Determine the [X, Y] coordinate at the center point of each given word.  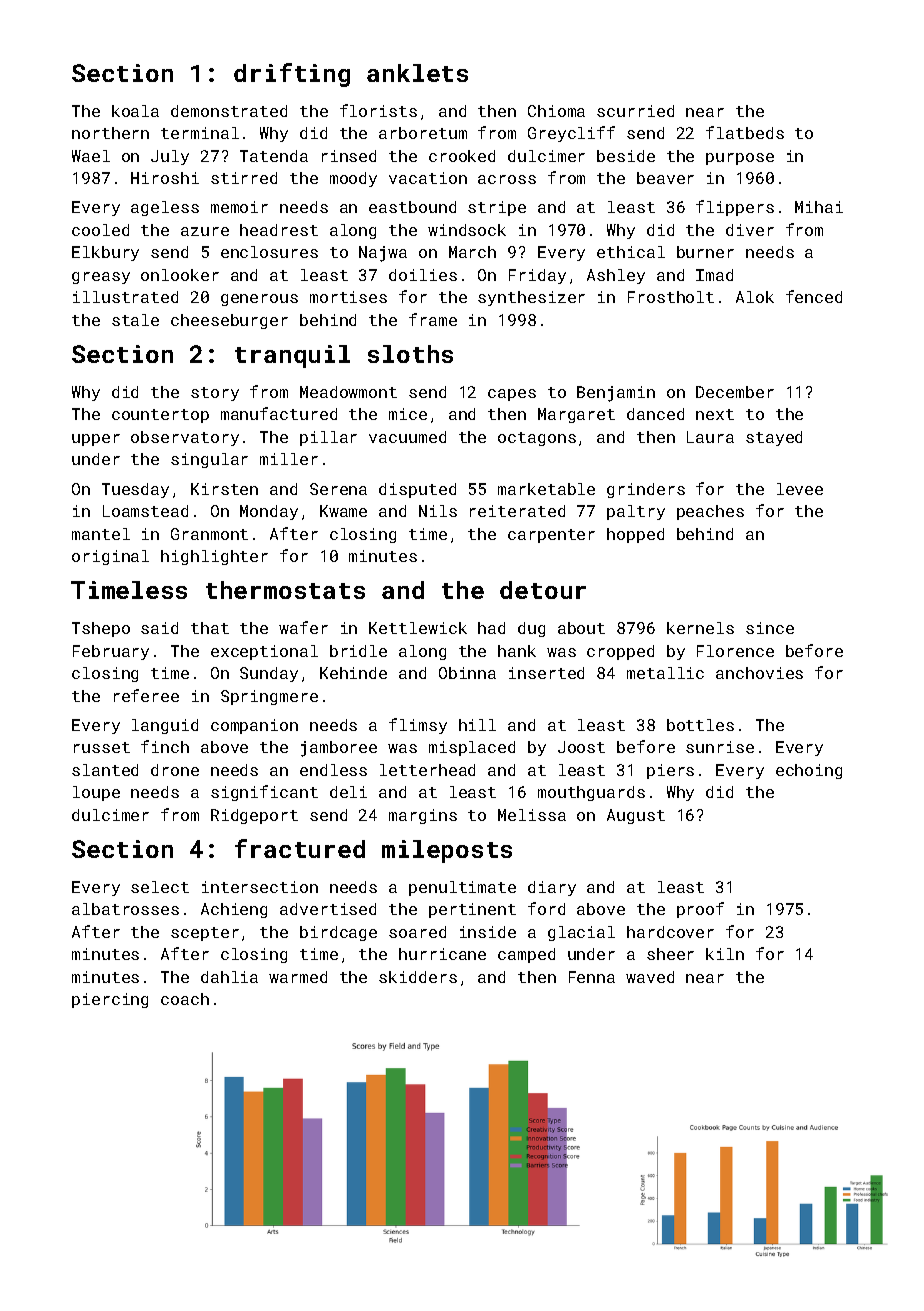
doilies [423, 275]
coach [185, 999]
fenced [814, 296]
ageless [165, 208]
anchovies [759, 673]
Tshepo [101, 629]
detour [543, 590]
